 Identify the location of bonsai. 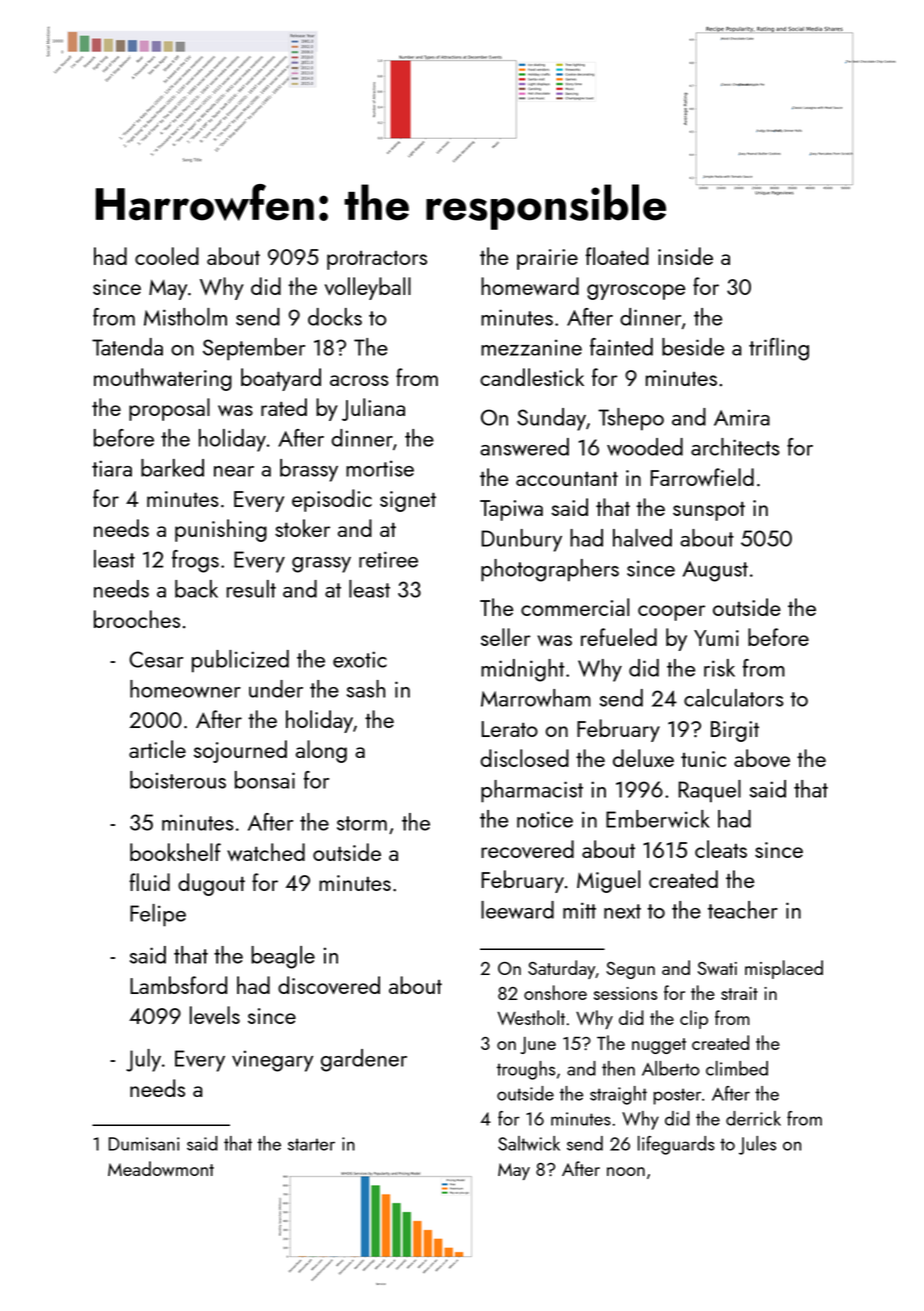
(265, 780).
